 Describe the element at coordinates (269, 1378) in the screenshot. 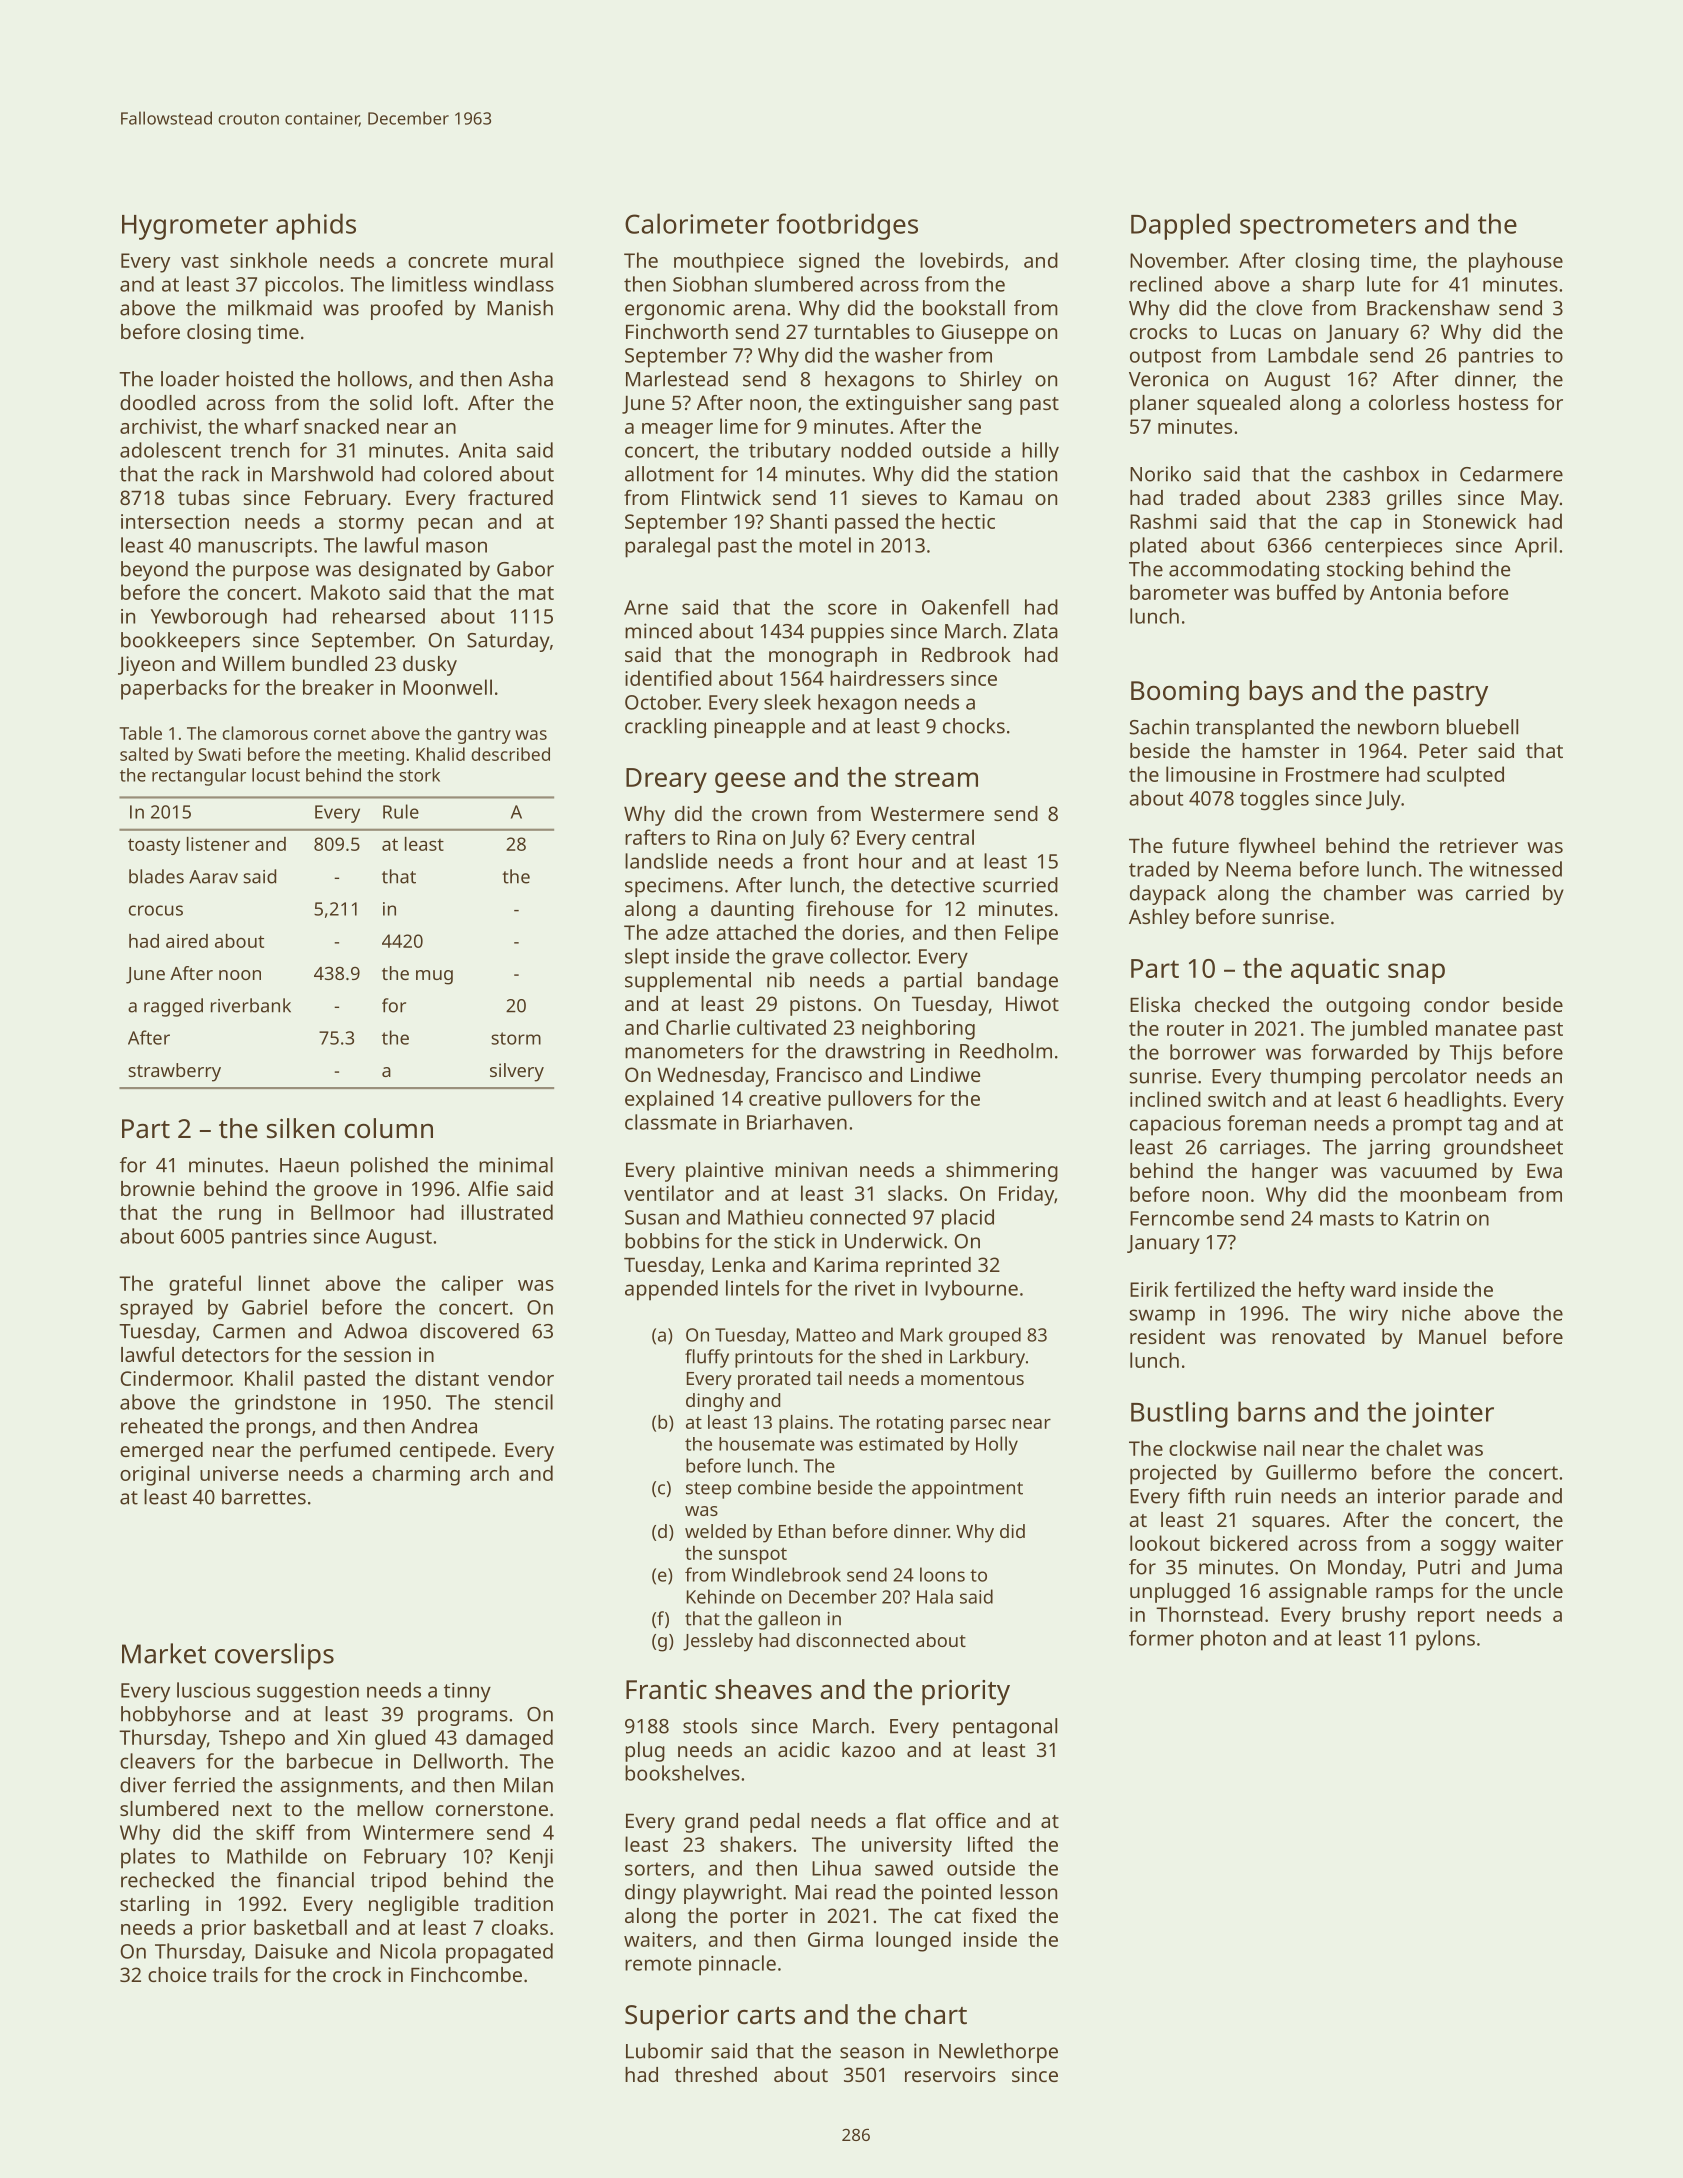

I see `Khalil` at that location.
